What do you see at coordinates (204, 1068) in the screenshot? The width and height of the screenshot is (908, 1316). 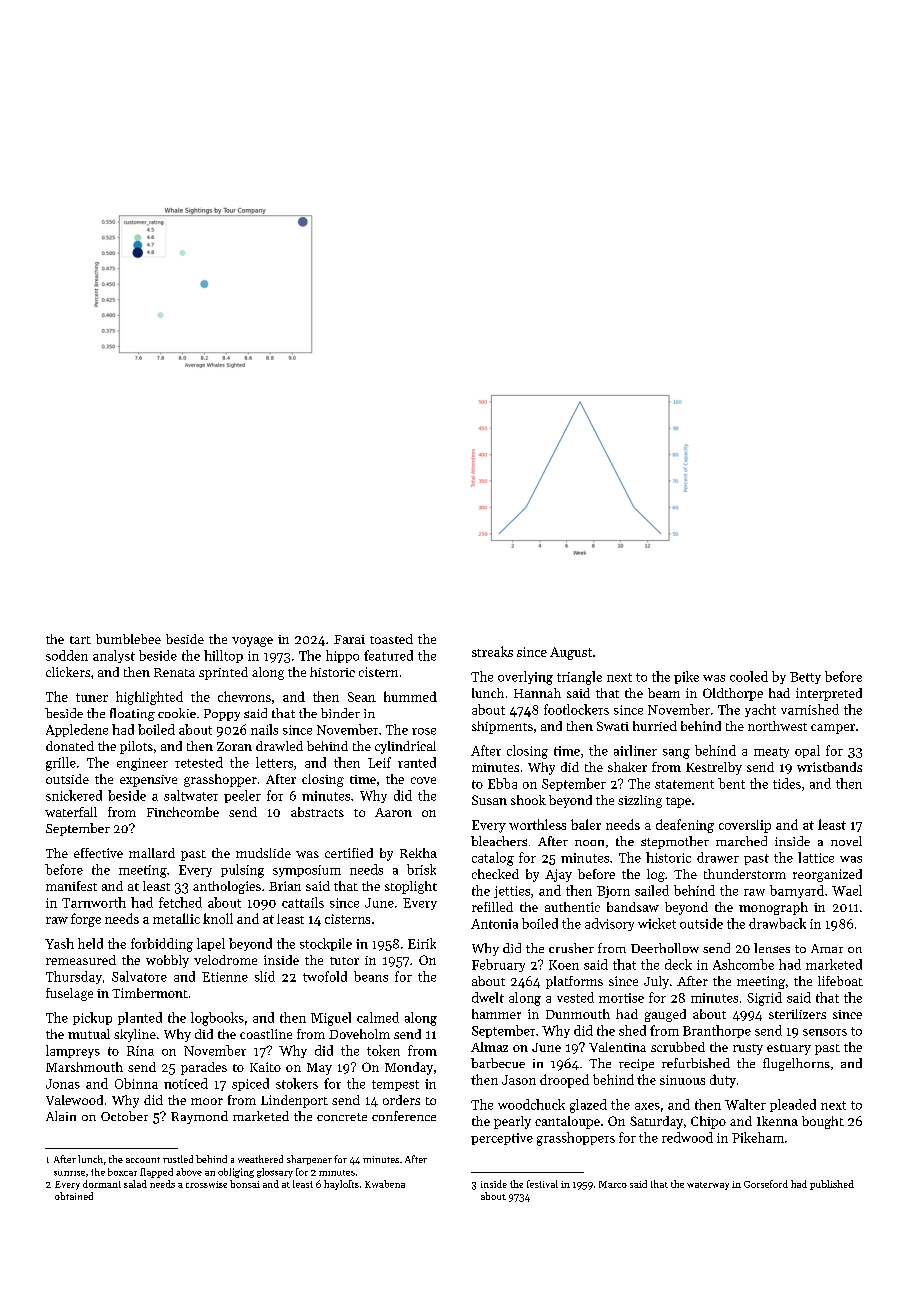 I see `parades` at bounding box center [204, 1068].
